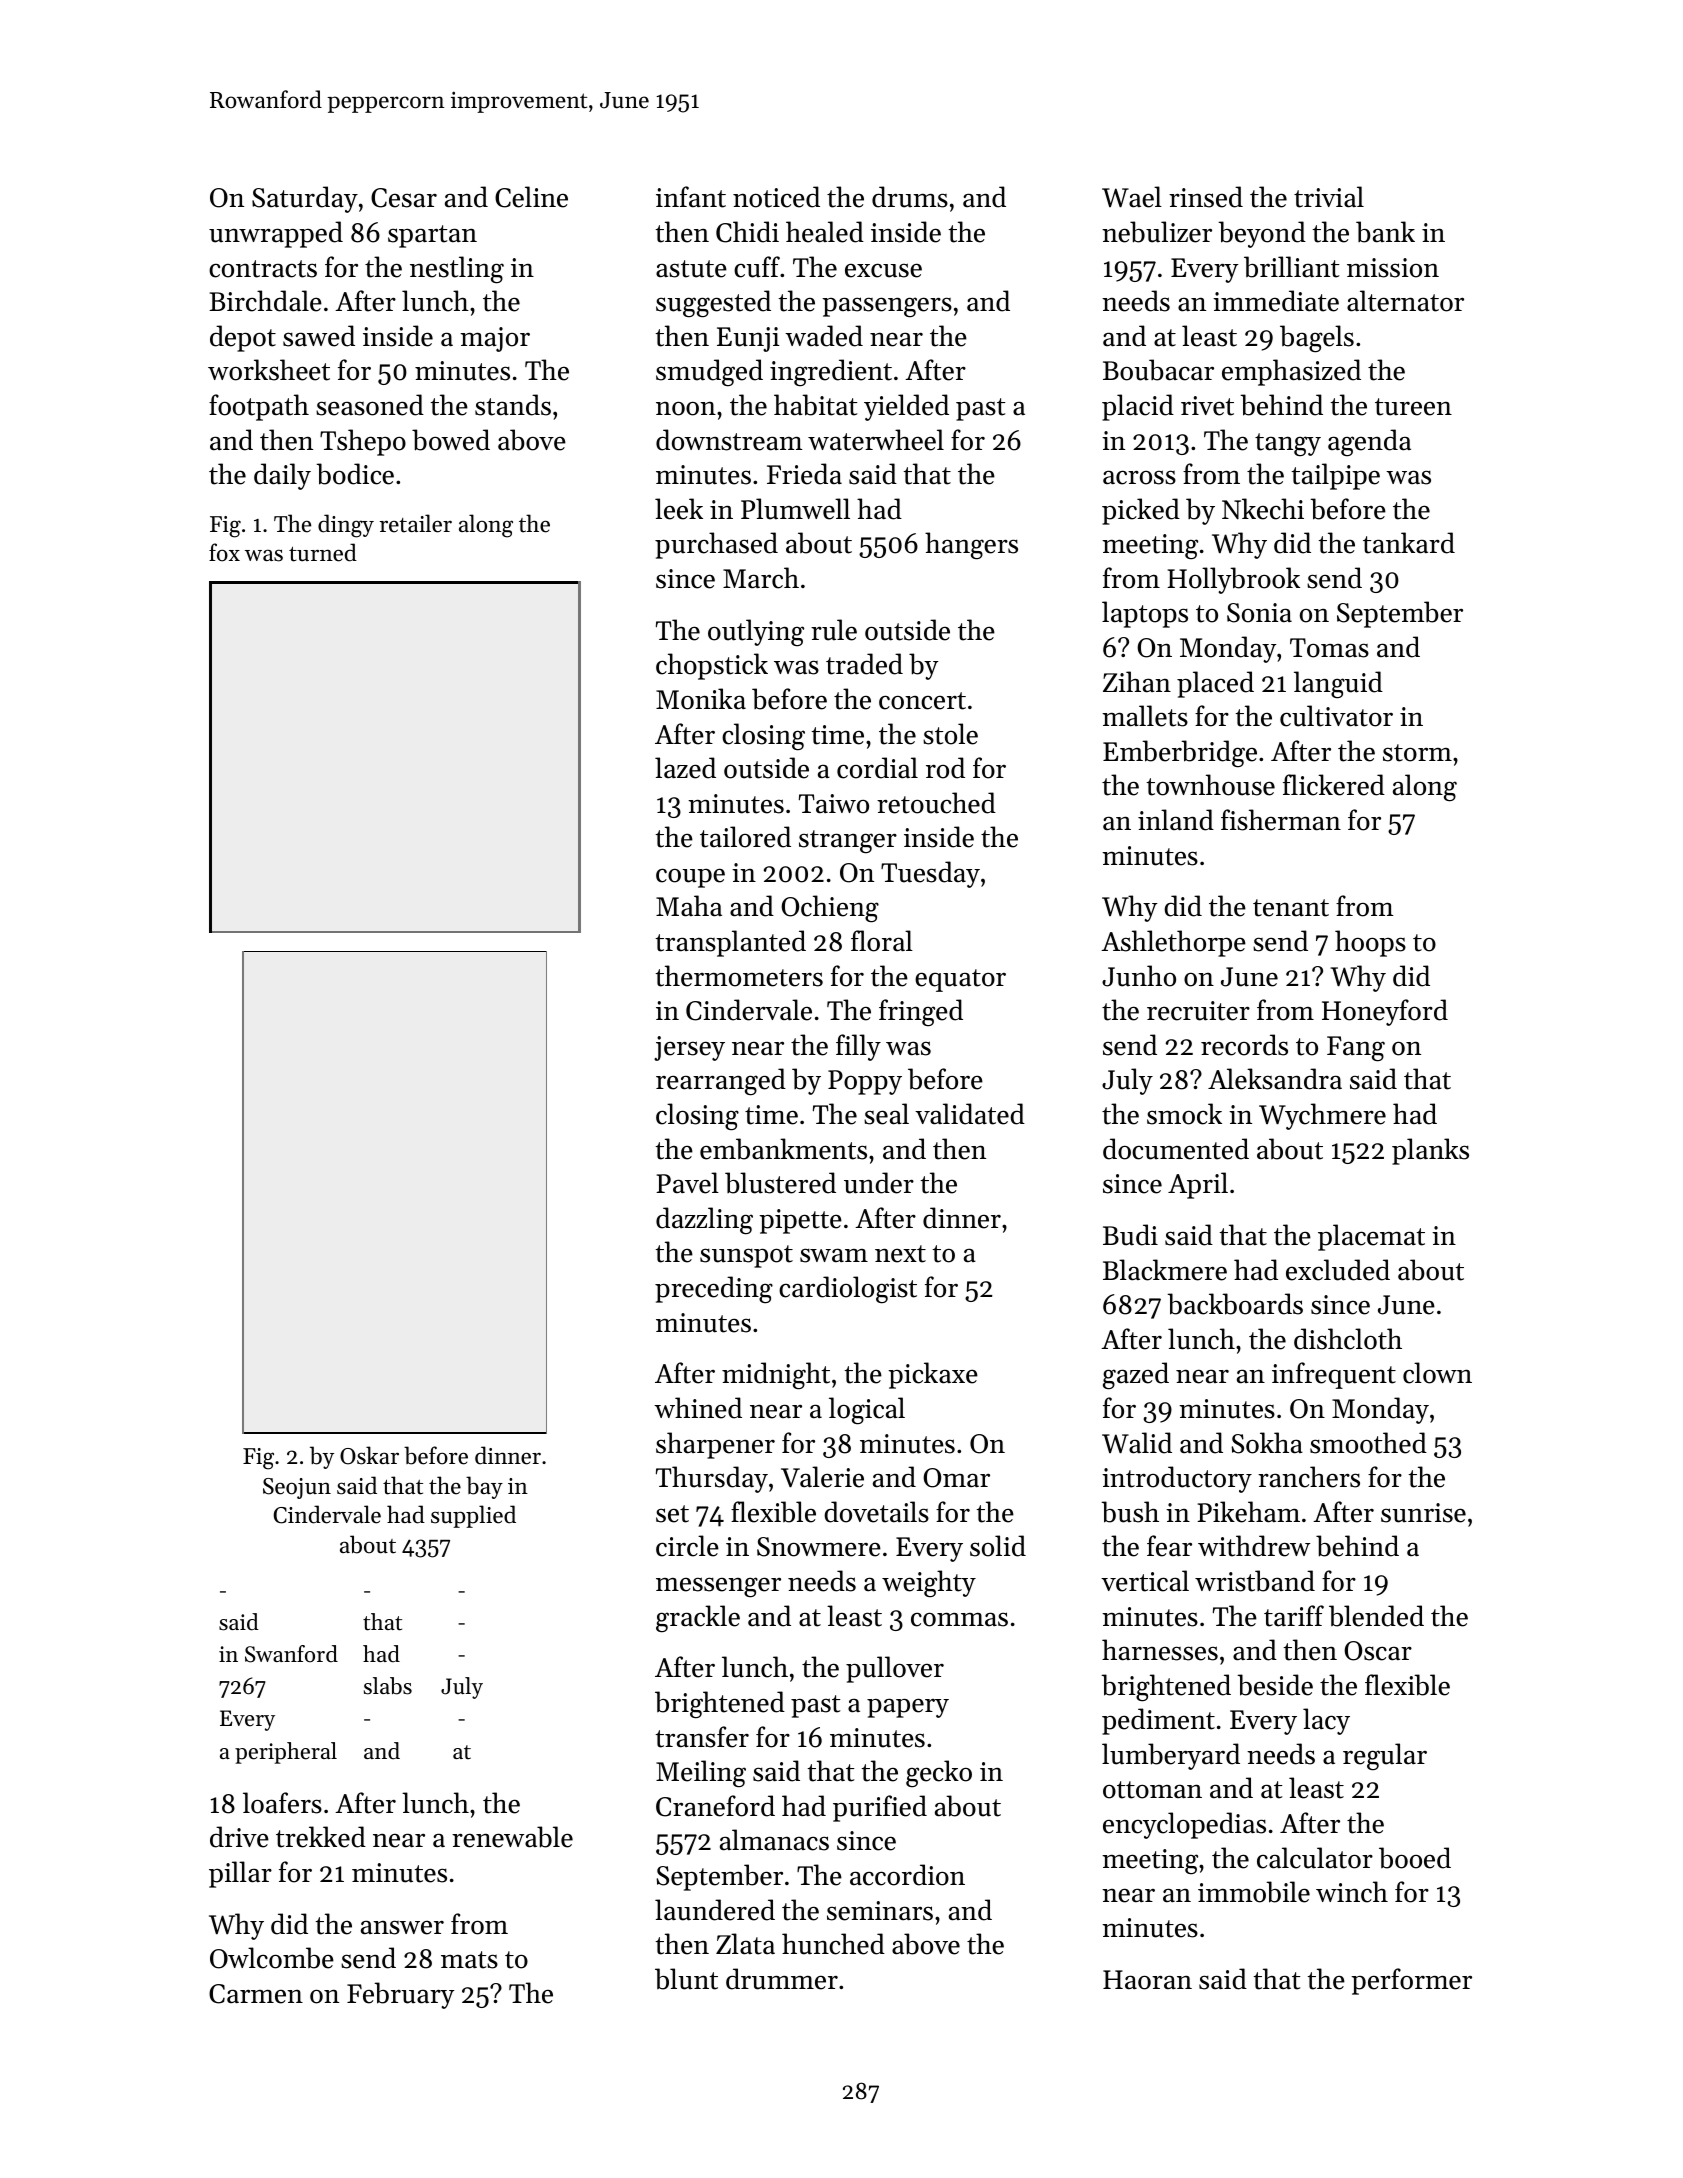 Image resolution: width=1683 pixels, height=2178 pixels. What do you see at coordinates (1206, 197) in the screenshot?
I see `rinsed` at bounding box center [1206, 197].
